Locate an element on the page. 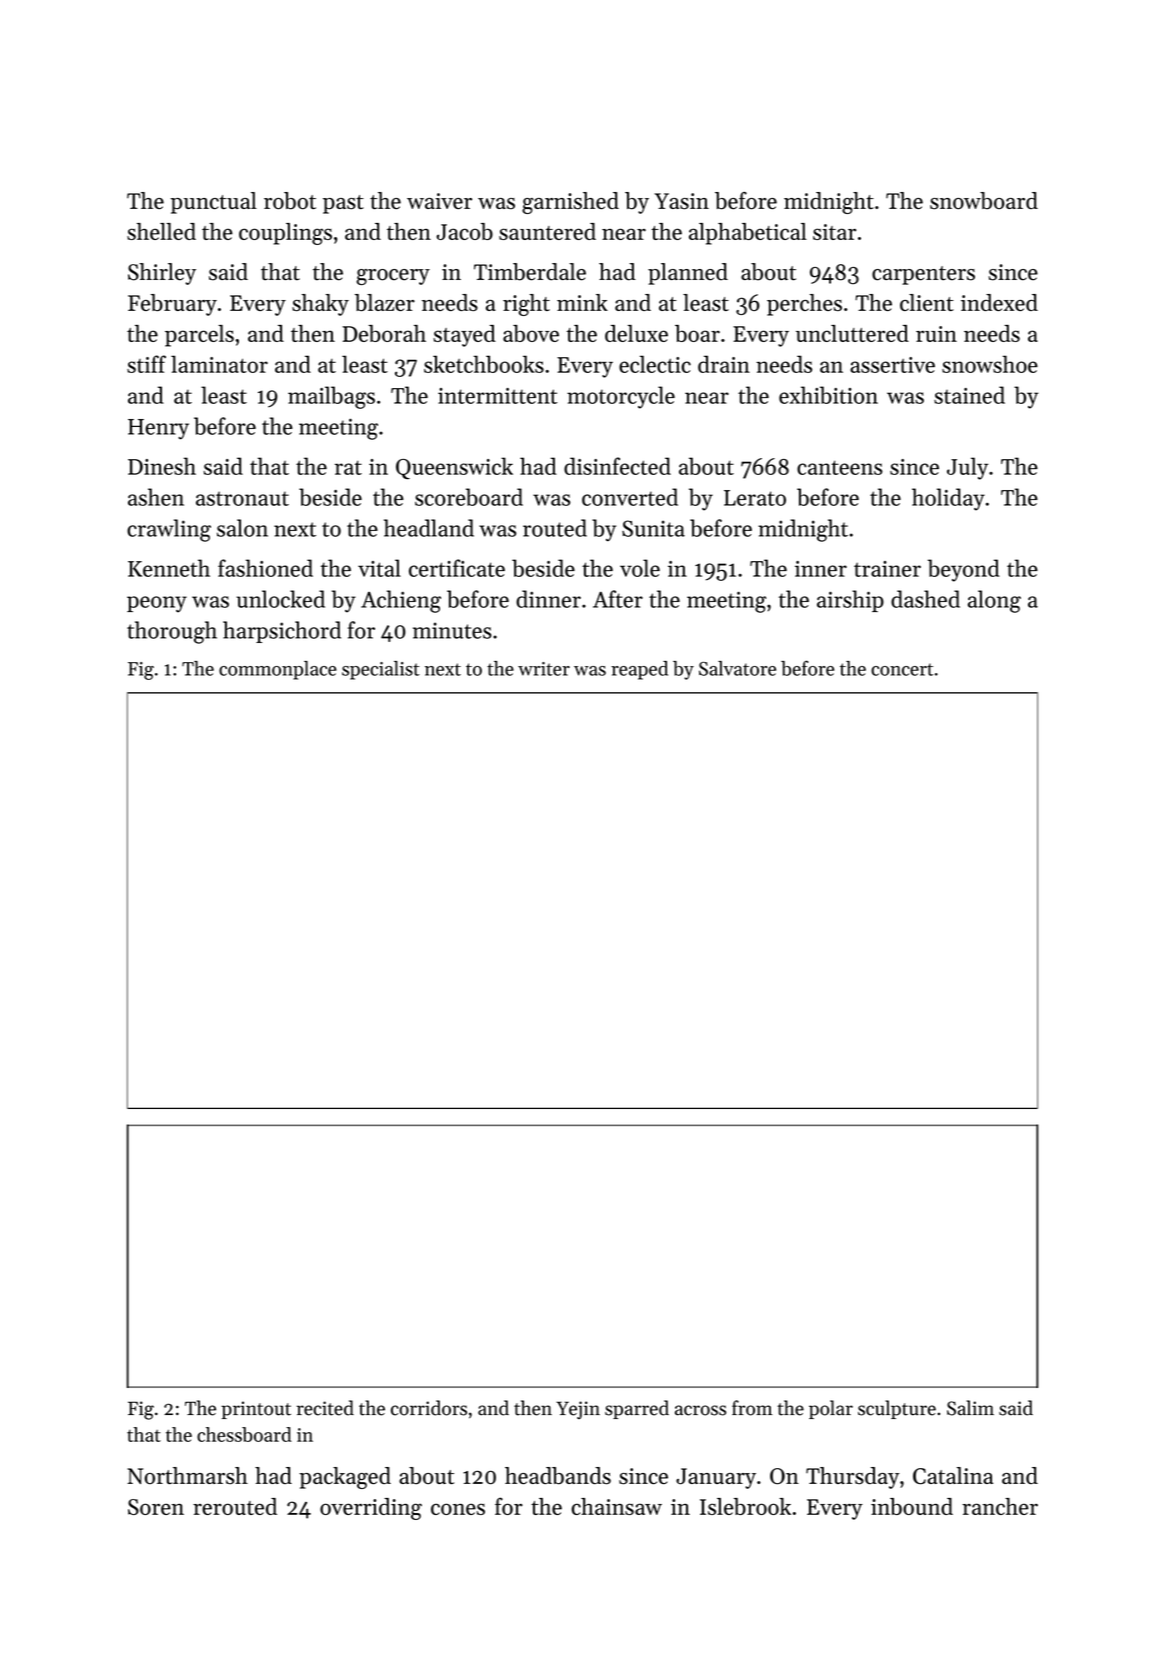 The width and height of the document is (1165, 1654). ruin is located at coordinates (936, 334).
